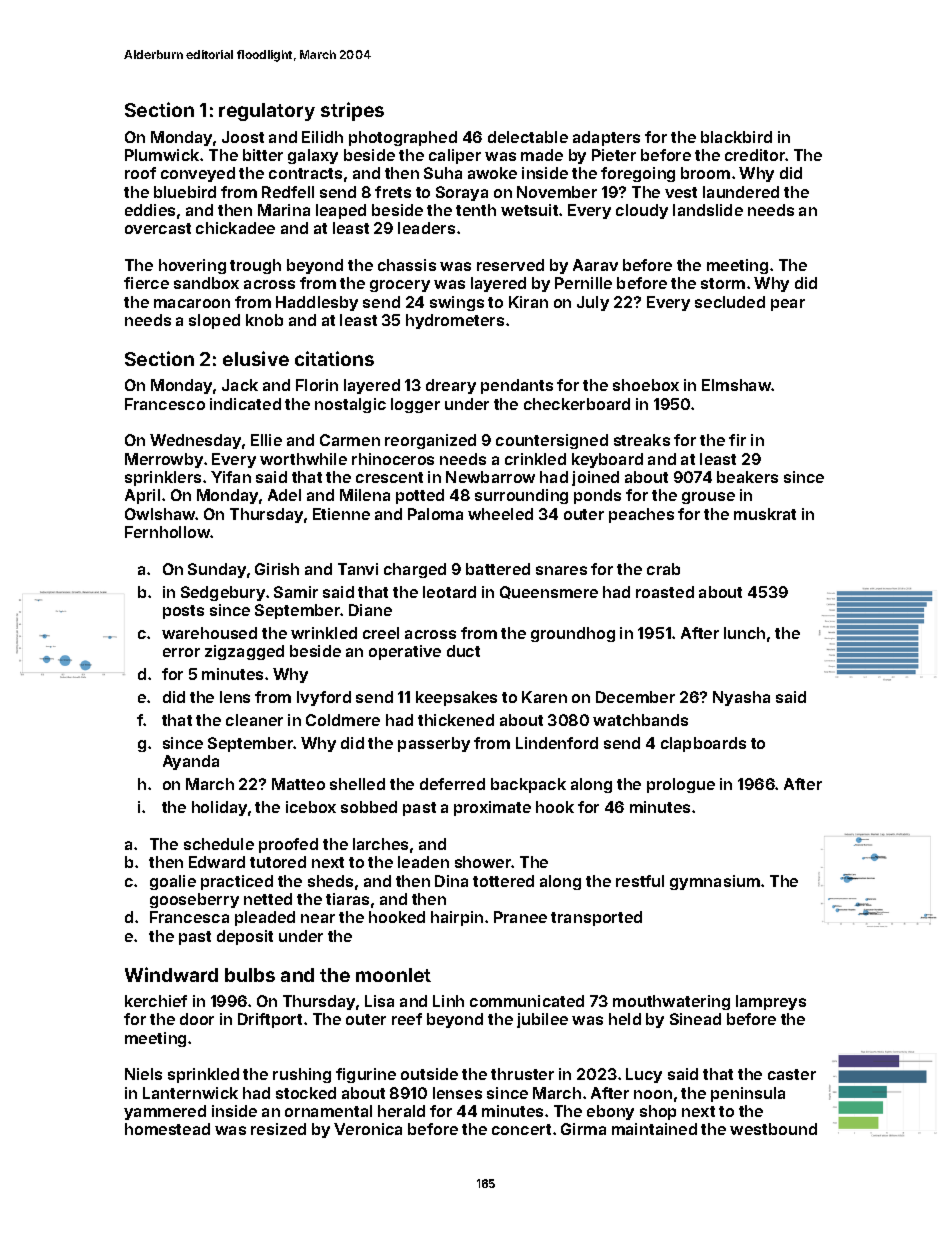 This document has height=1233, width=952. What do you see at coordinates (640, 881) in the document?
I see `restful` at bounding box center [640, 881].
